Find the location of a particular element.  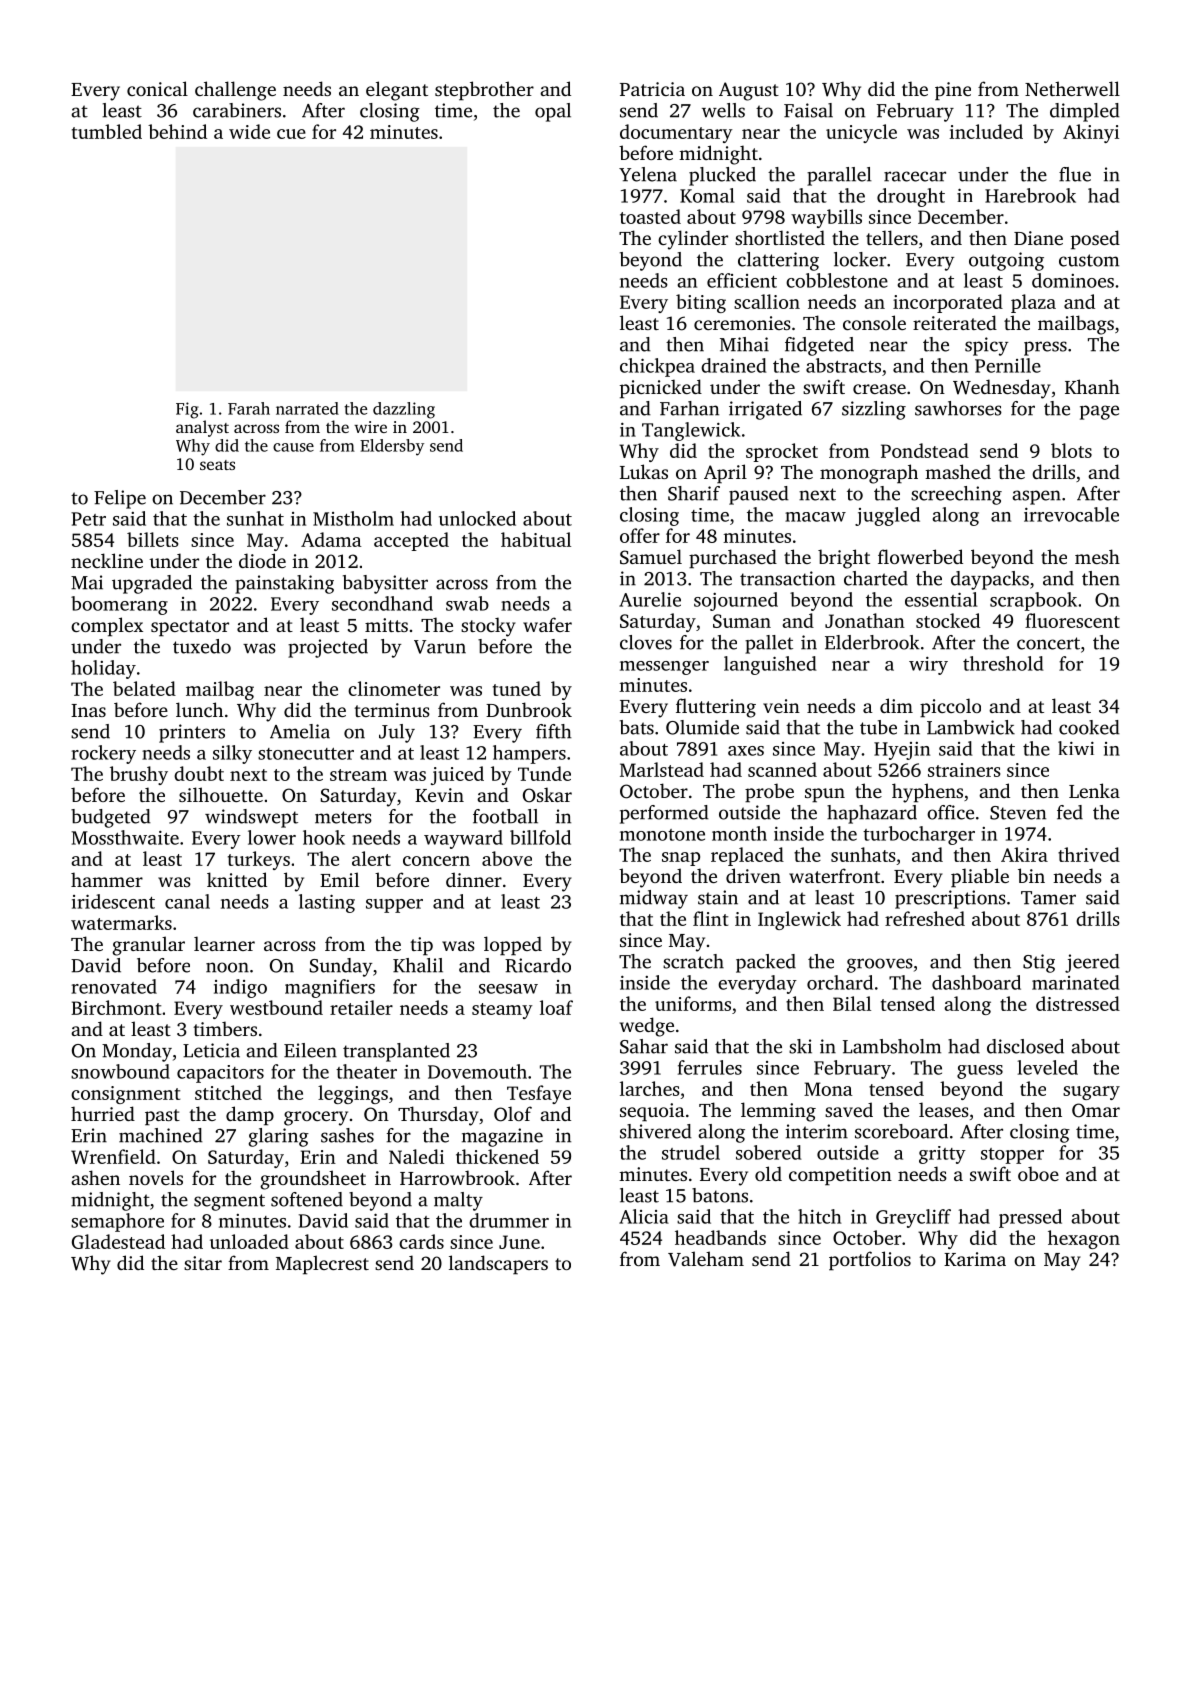

cue is located at coordinates (291, 134).
